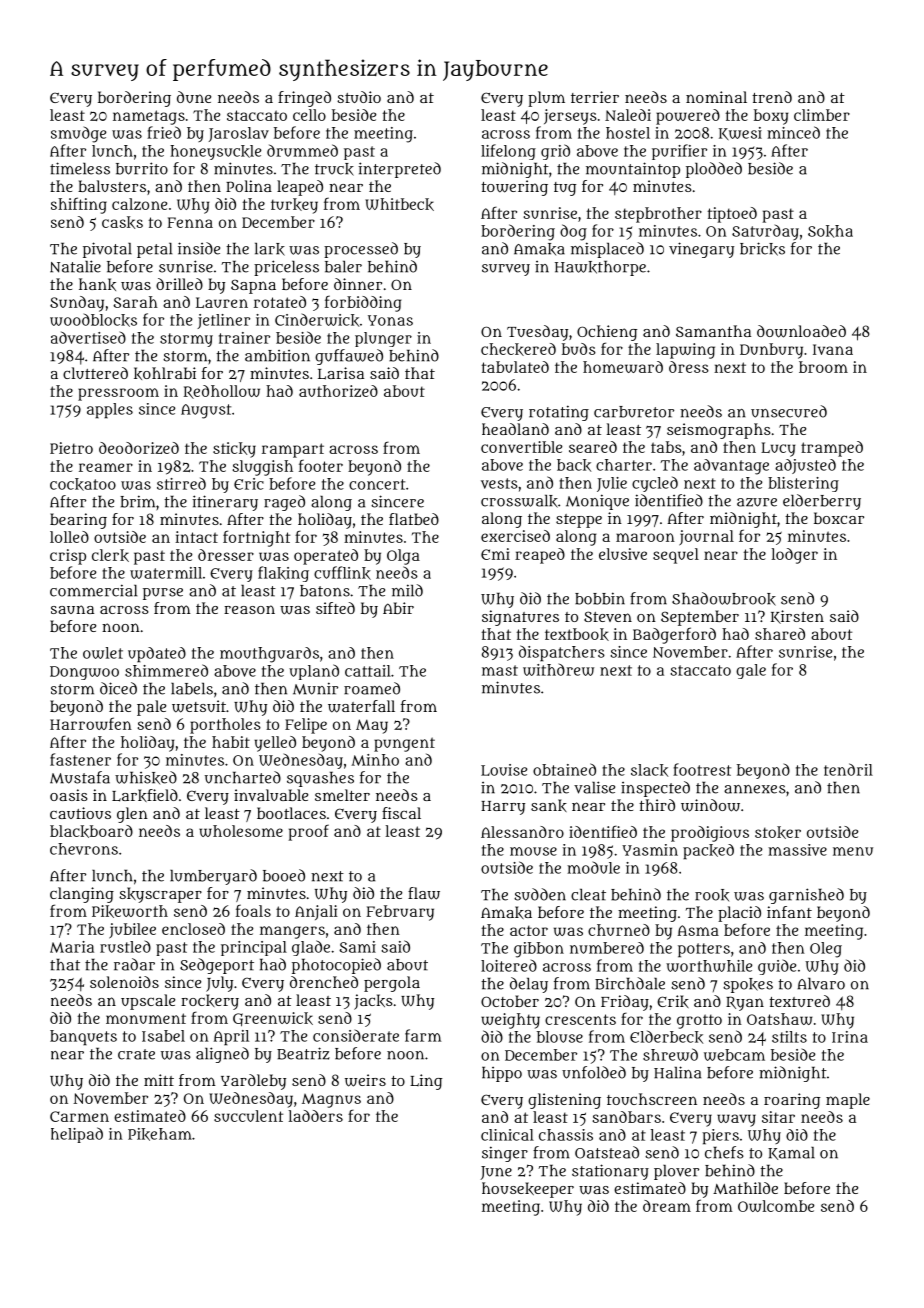 This screenshot has width=924, height=1308. What do you see at coordinates (248, 1116) in the screenshot?
I see `succulent` at bounding box center [248, 1116].
